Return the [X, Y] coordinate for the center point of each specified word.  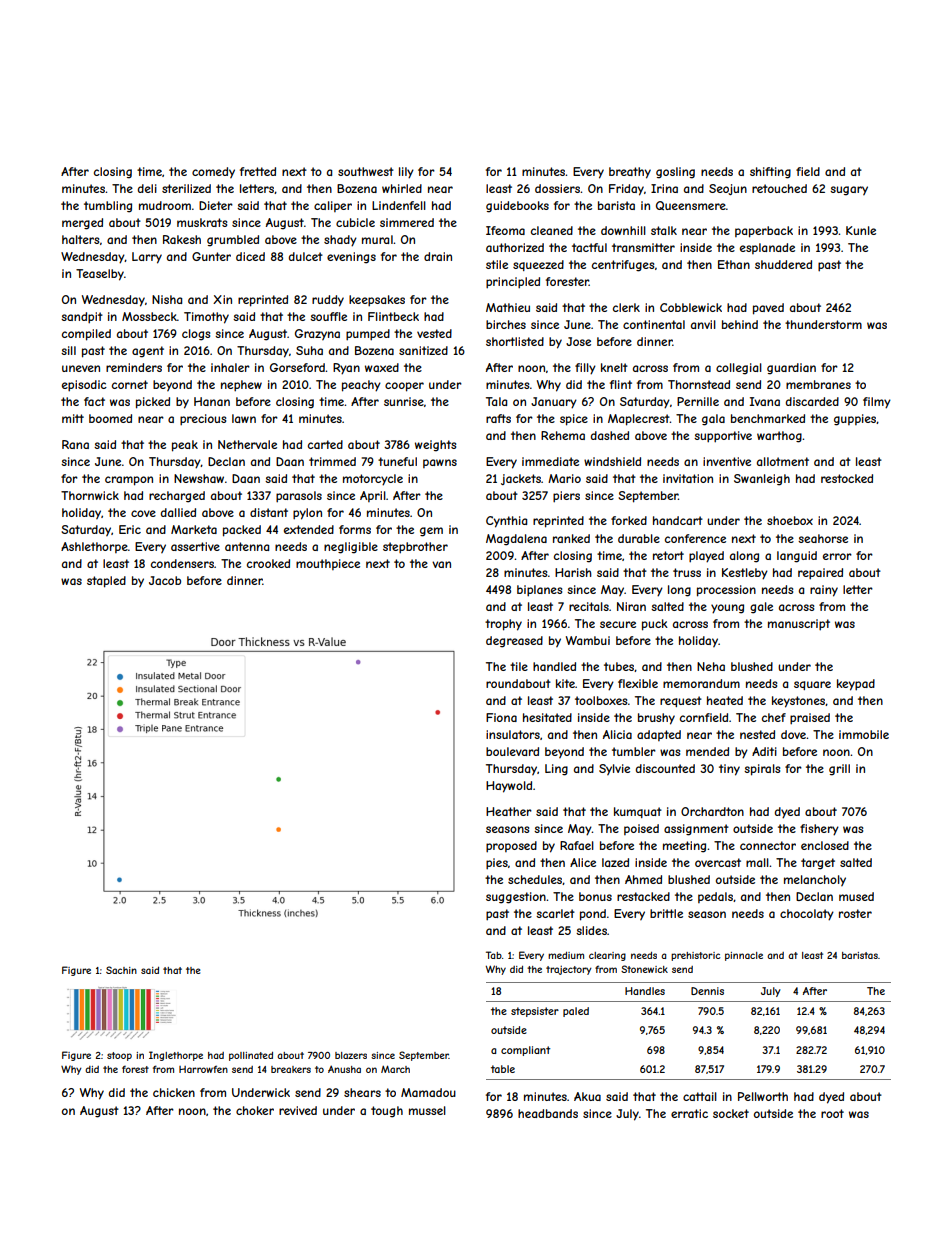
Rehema [563, 435]
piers [566, 497]
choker [255, 1110]
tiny [729, 770]
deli [147, 188]
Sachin [121, 970]
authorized [515, 247]
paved [768, 309]
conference [695, 538]
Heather [509, 811]
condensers [182, 563]
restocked [847, 478]
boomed [110, 418]
